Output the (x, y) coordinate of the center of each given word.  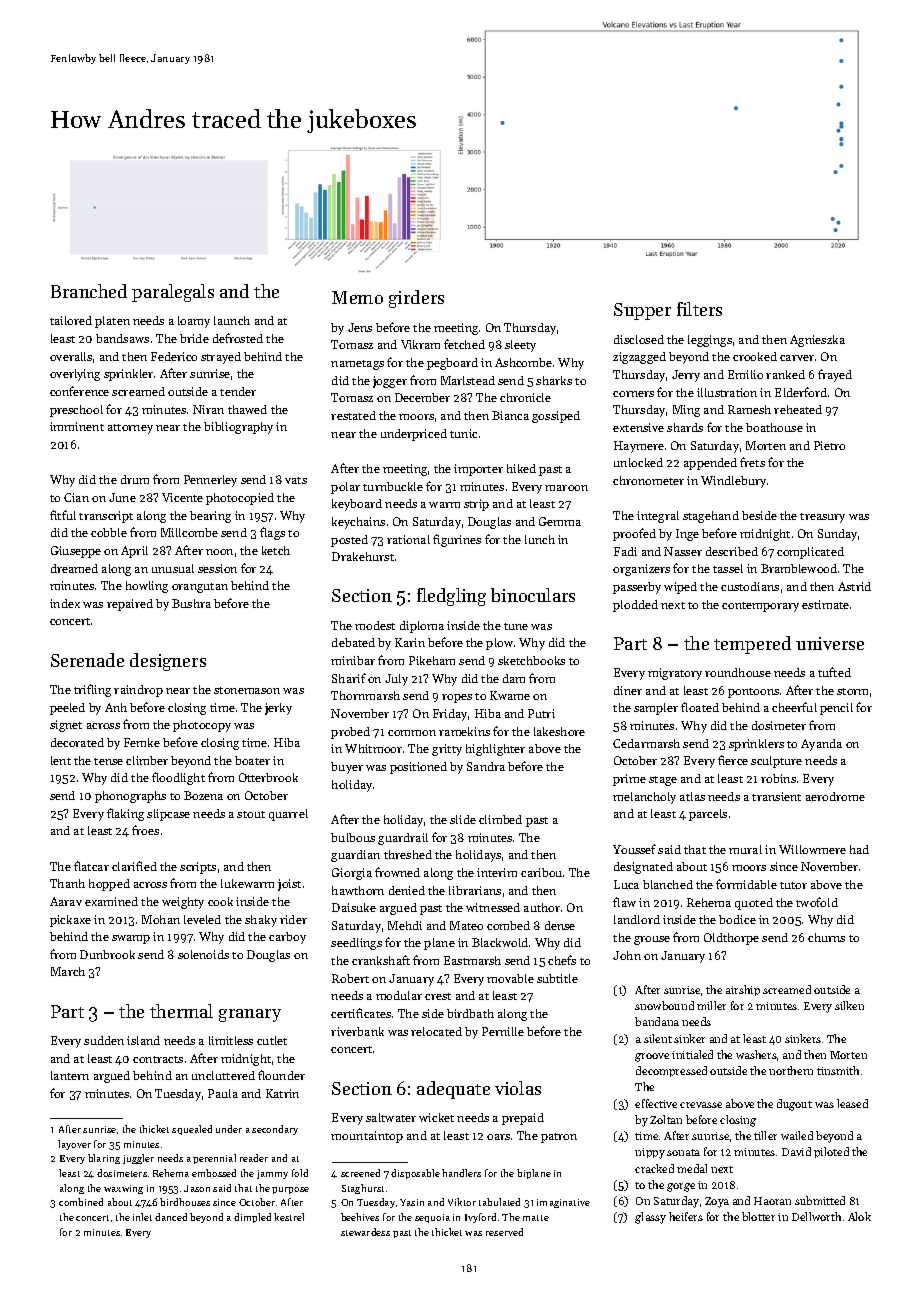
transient (776, 796)
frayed (835, 375)
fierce (733, 760)
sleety (520, 346)
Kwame (510, 695)
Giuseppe (76, 552)
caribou (541, 872)
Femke (142, 742)
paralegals (173, 293)
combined (81, 1202)
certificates (361, 1013)
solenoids (203, 954)
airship (743, 990)
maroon (566, 488)
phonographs (130, 797)
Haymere (639, 447)
